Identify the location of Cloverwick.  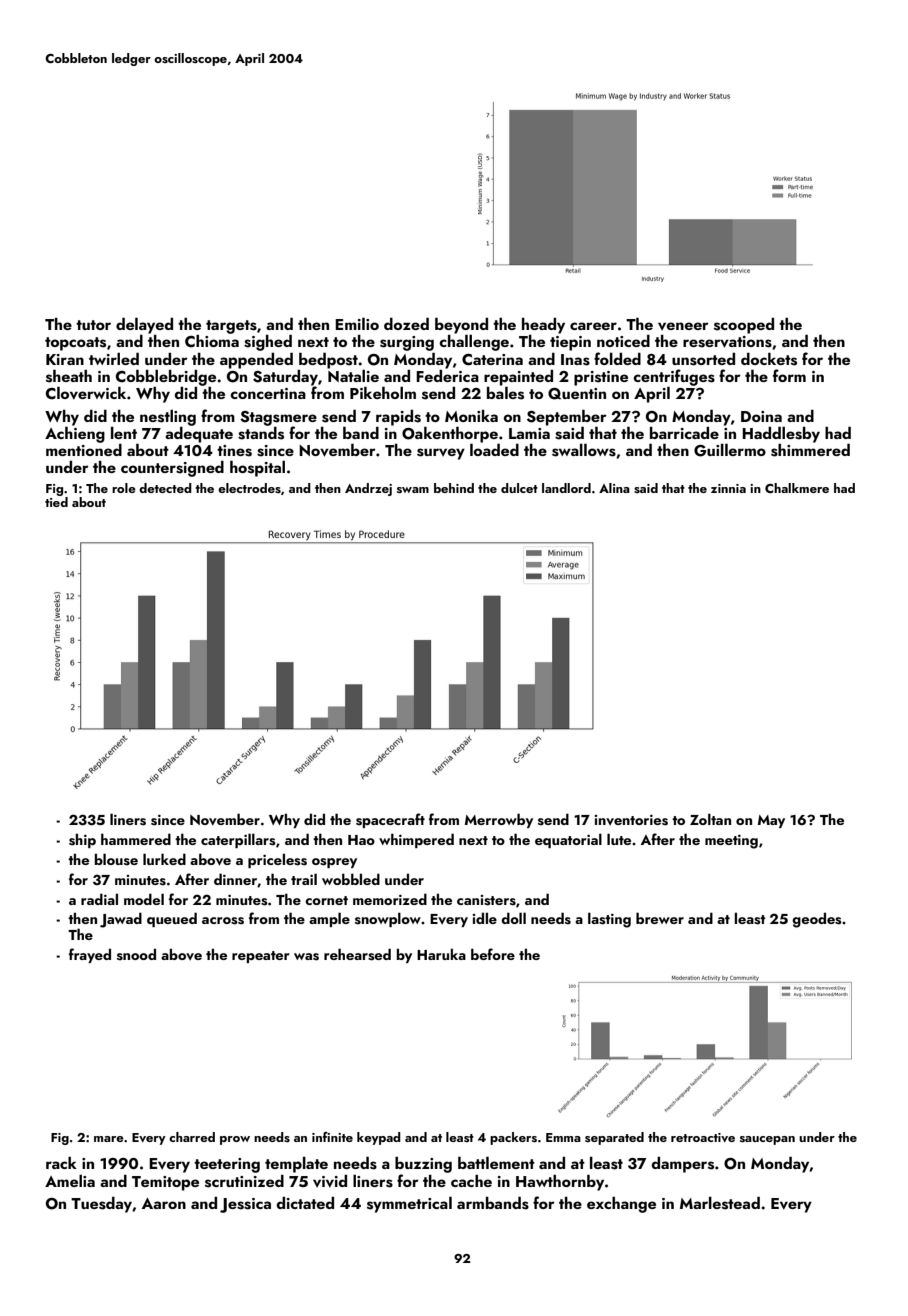
(86, 393).
